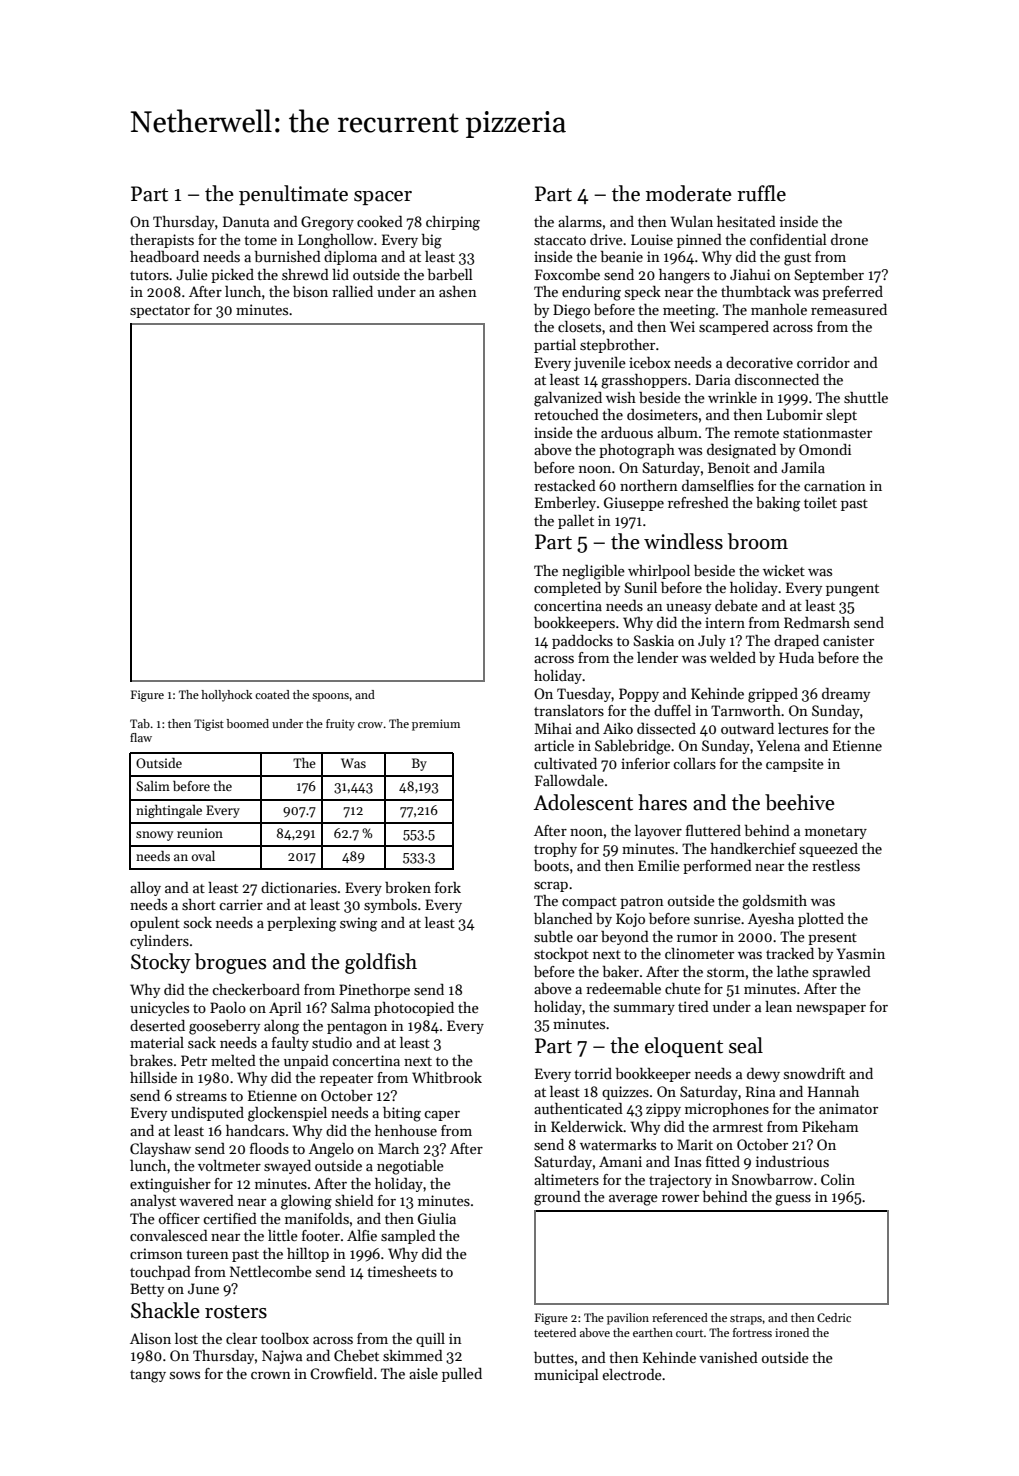  What do you see at coordinates (224, 1027) in the document?
I see `gooseberry` at bounding box center [224, 1027].
